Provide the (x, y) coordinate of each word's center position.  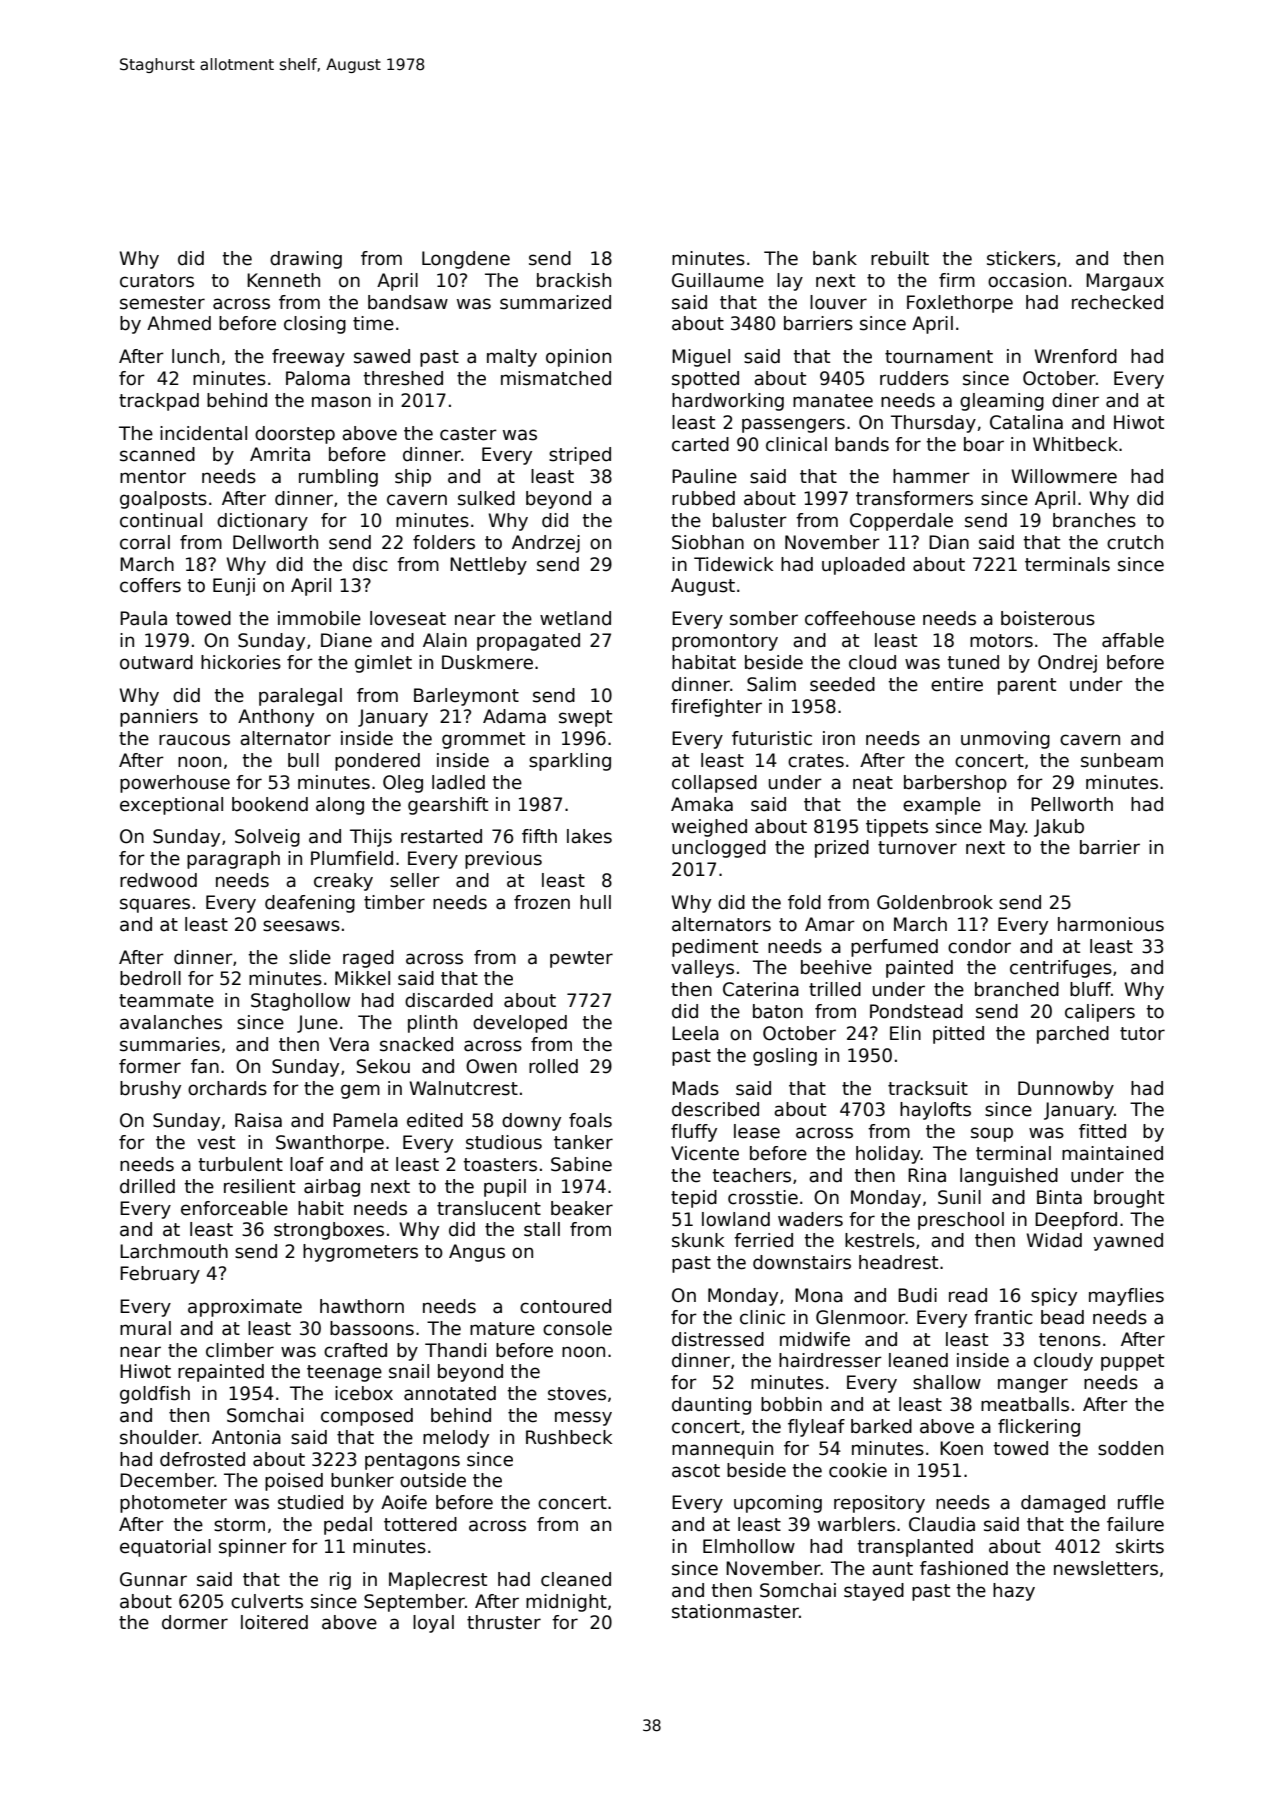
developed (520, 1024)
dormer (195, 1622)
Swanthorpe (330, 1144)
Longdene (466, 260)
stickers (1021, 258)
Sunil (959, 1197)
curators (157, 281)
